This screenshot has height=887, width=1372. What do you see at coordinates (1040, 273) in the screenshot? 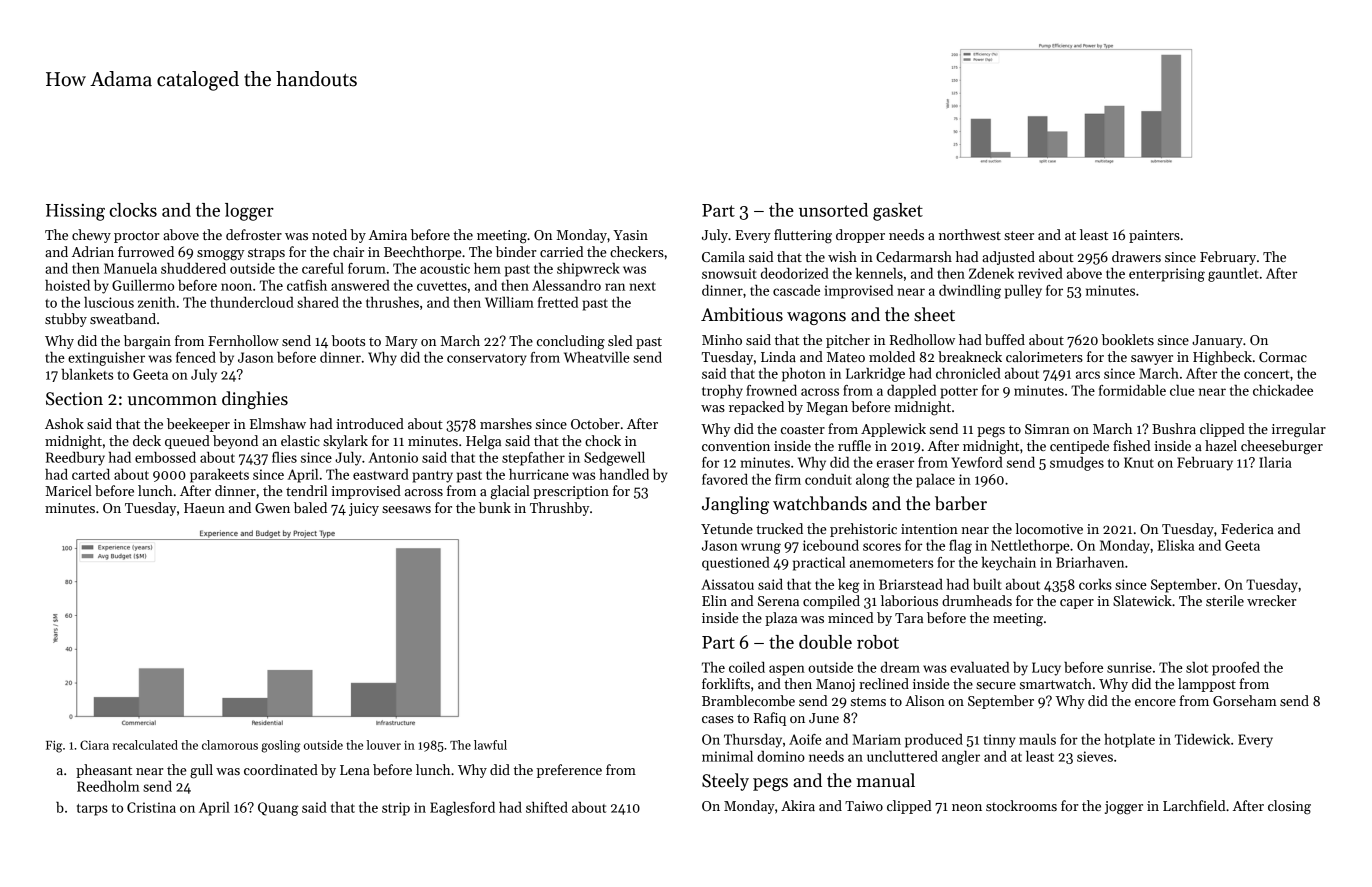
I see `revived` at bounding box center [1040, 273].
